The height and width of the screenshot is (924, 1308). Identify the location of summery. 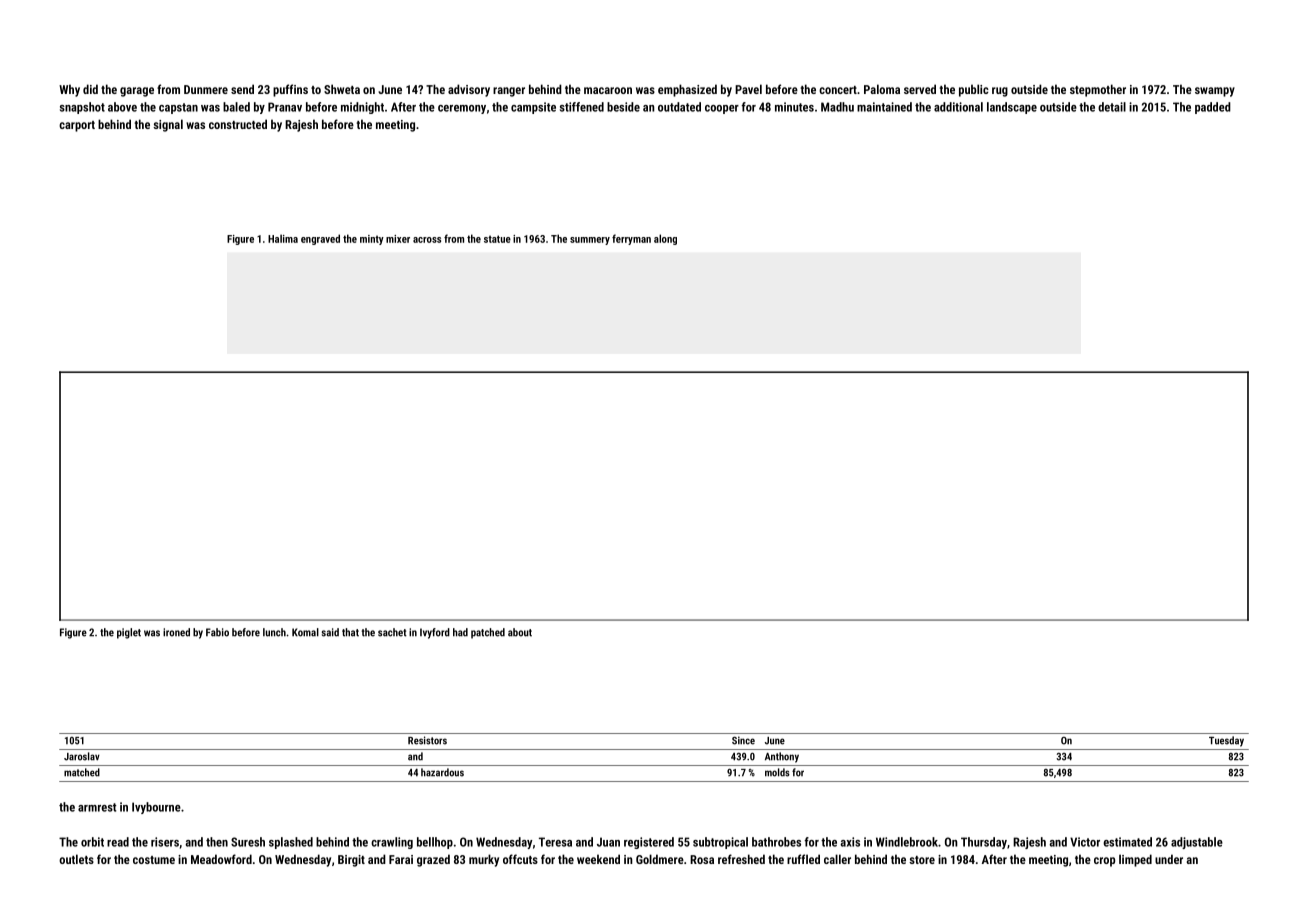
(590, 241).
